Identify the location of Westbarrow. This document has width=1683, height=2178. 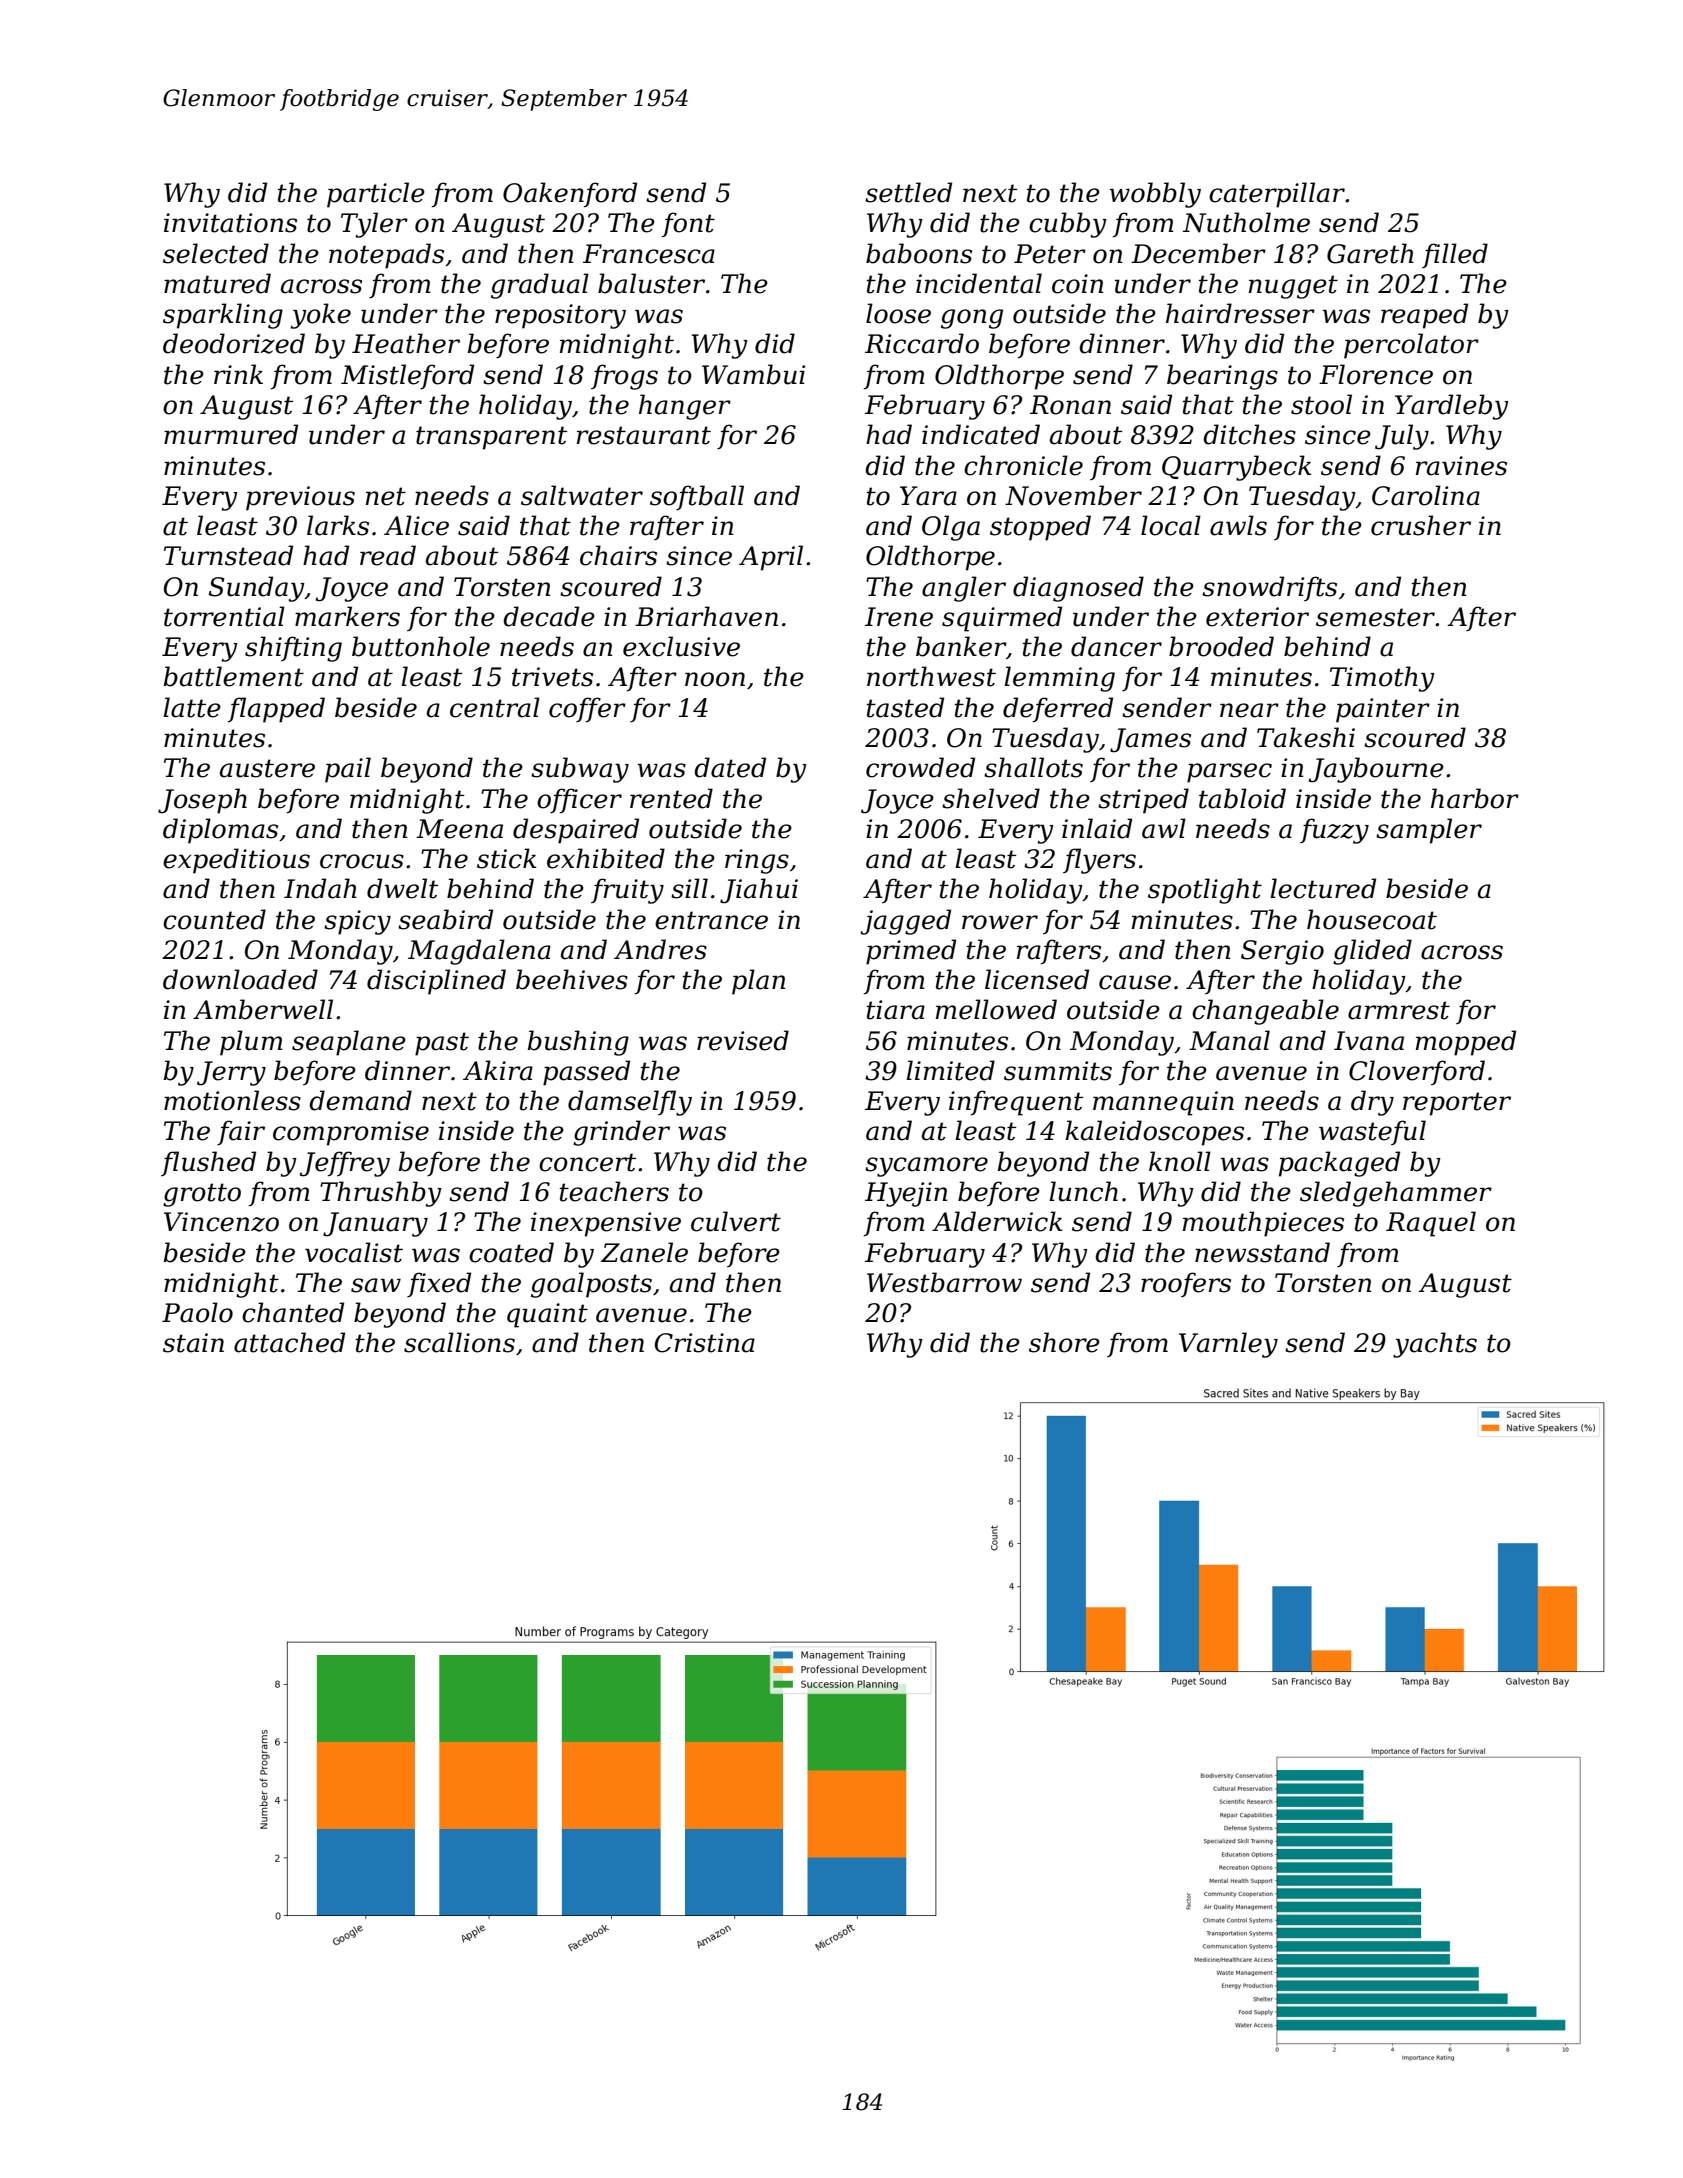
(944, 1282).
